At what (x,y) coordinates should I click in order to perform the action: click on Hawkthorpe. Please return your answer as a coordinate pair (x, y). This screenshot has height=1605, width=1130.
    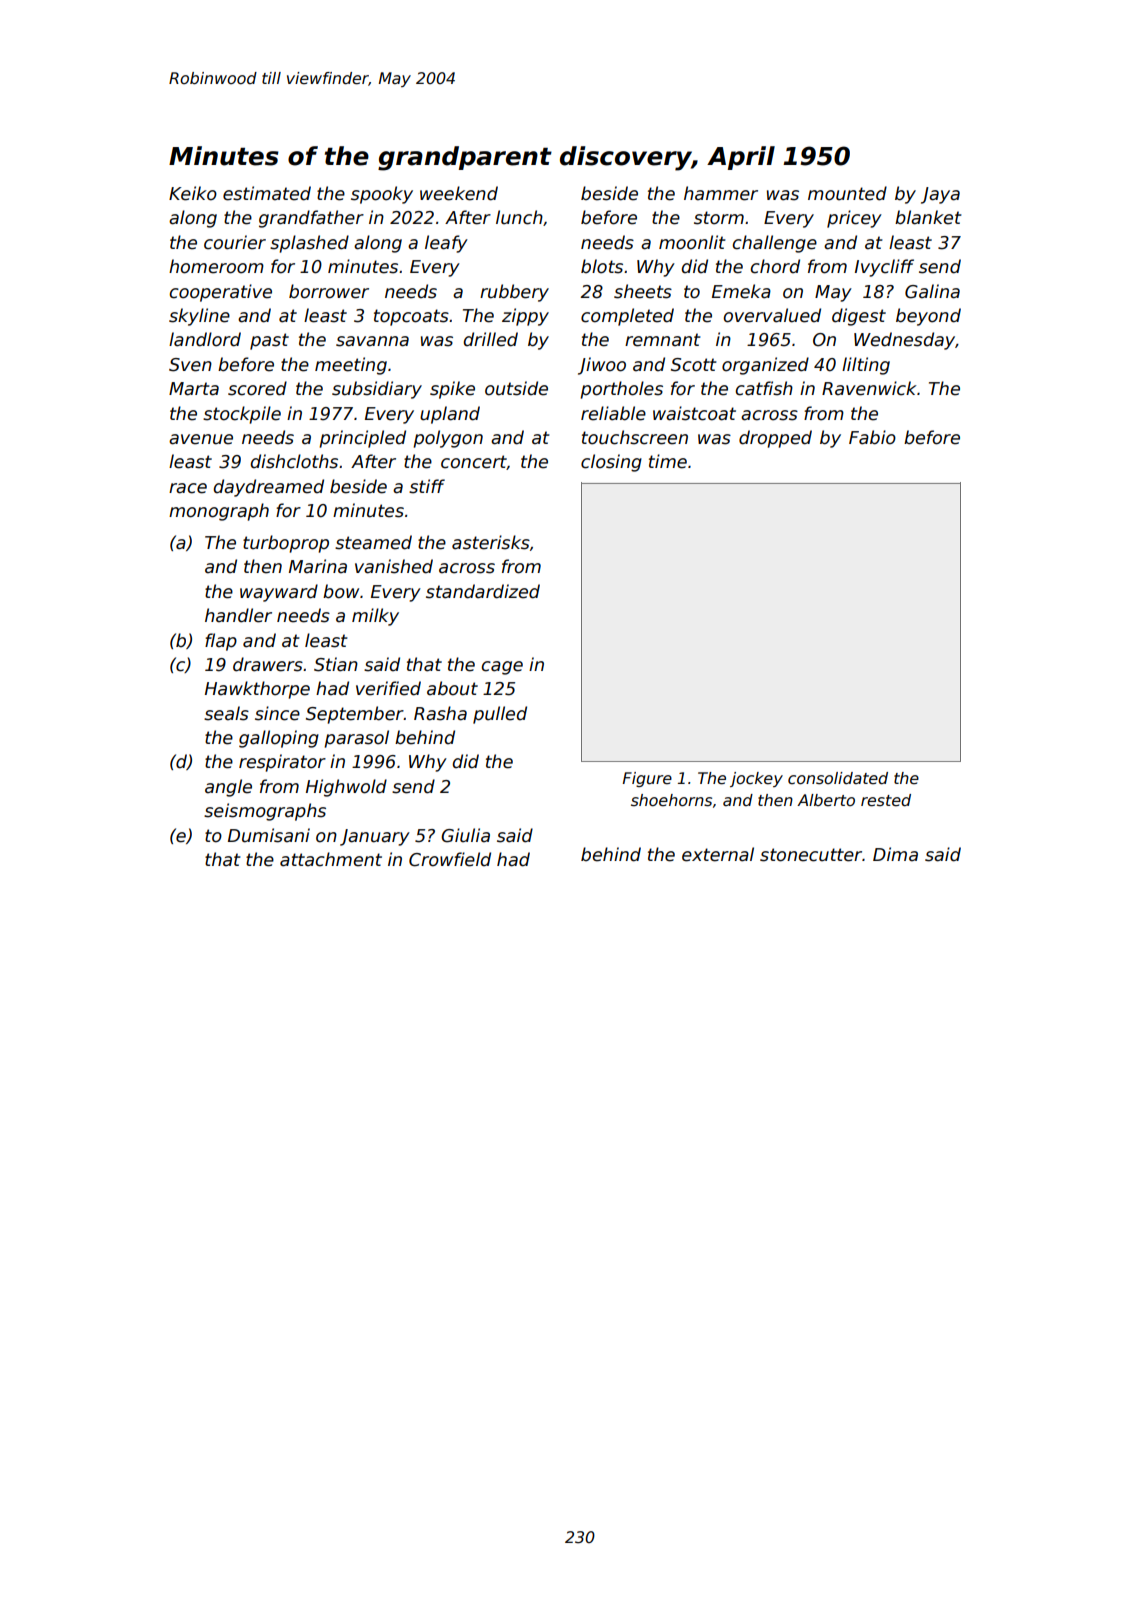
    Looking at the image, I should click on (257, 690).
